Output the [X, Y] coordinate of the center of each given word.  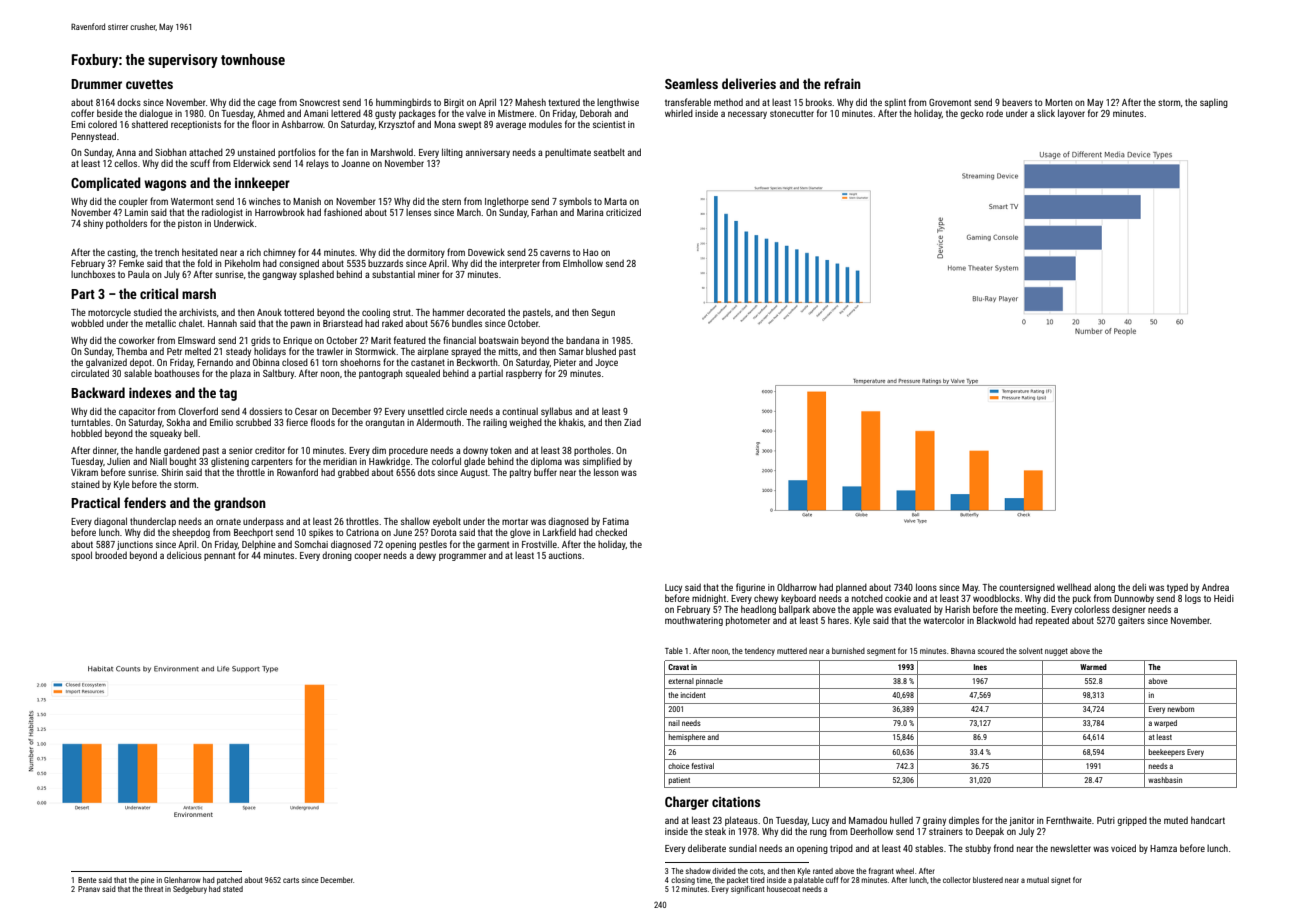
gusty [385, 114]
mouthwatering [694, 621]
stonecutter [792, 113]
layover [1071, 114]
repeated [1052, 621]
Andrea [1215, 587]
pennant [219, 557]
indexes [150, 392]
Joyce [606, 363]
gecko [972, 114]
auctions [565, 555]
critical [159, 293]
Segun [603, 313]
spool [81, 556]
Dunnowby [1134, 599]
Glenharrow [182, 880]
